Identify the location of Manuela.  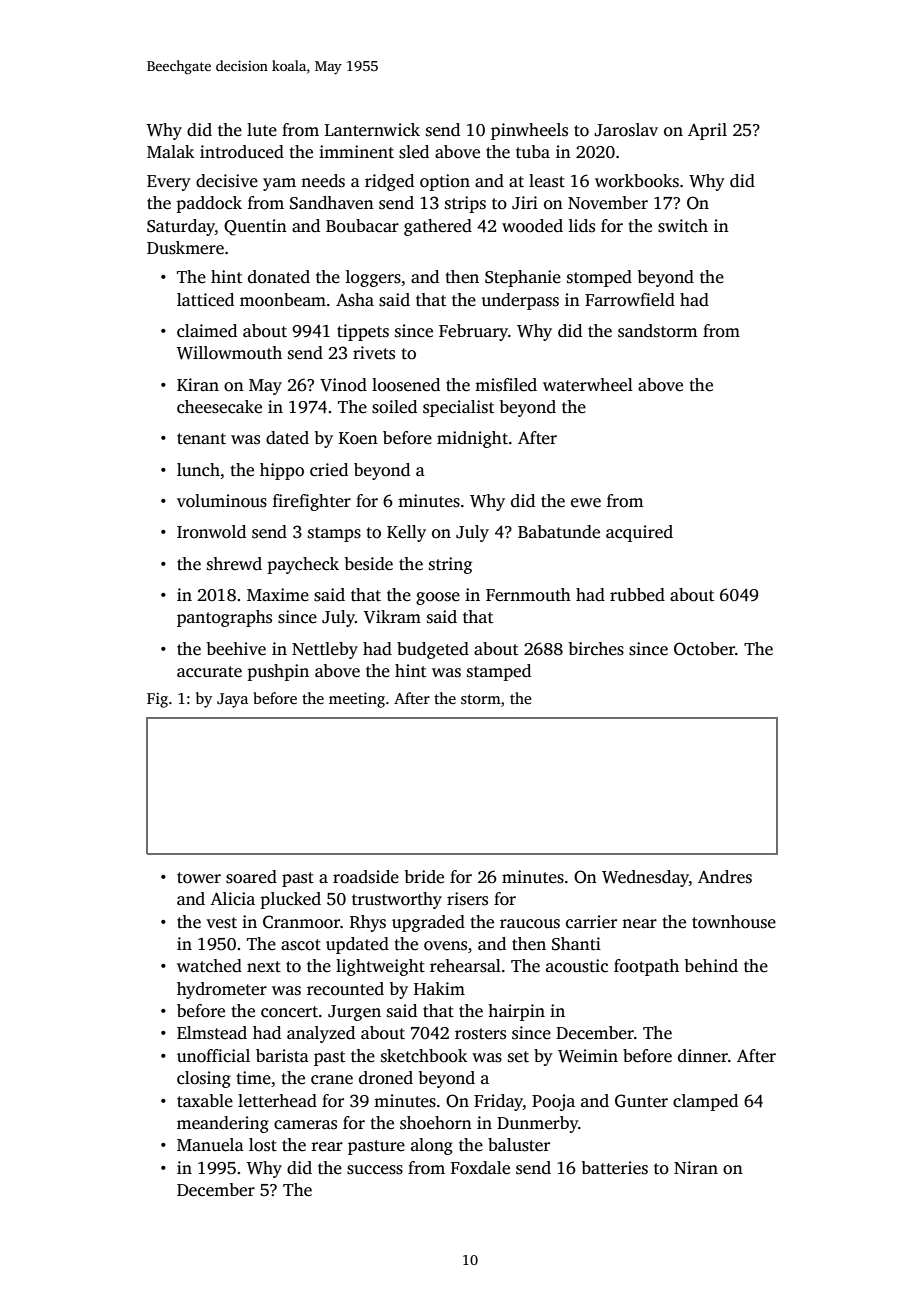
(210, 1145).
